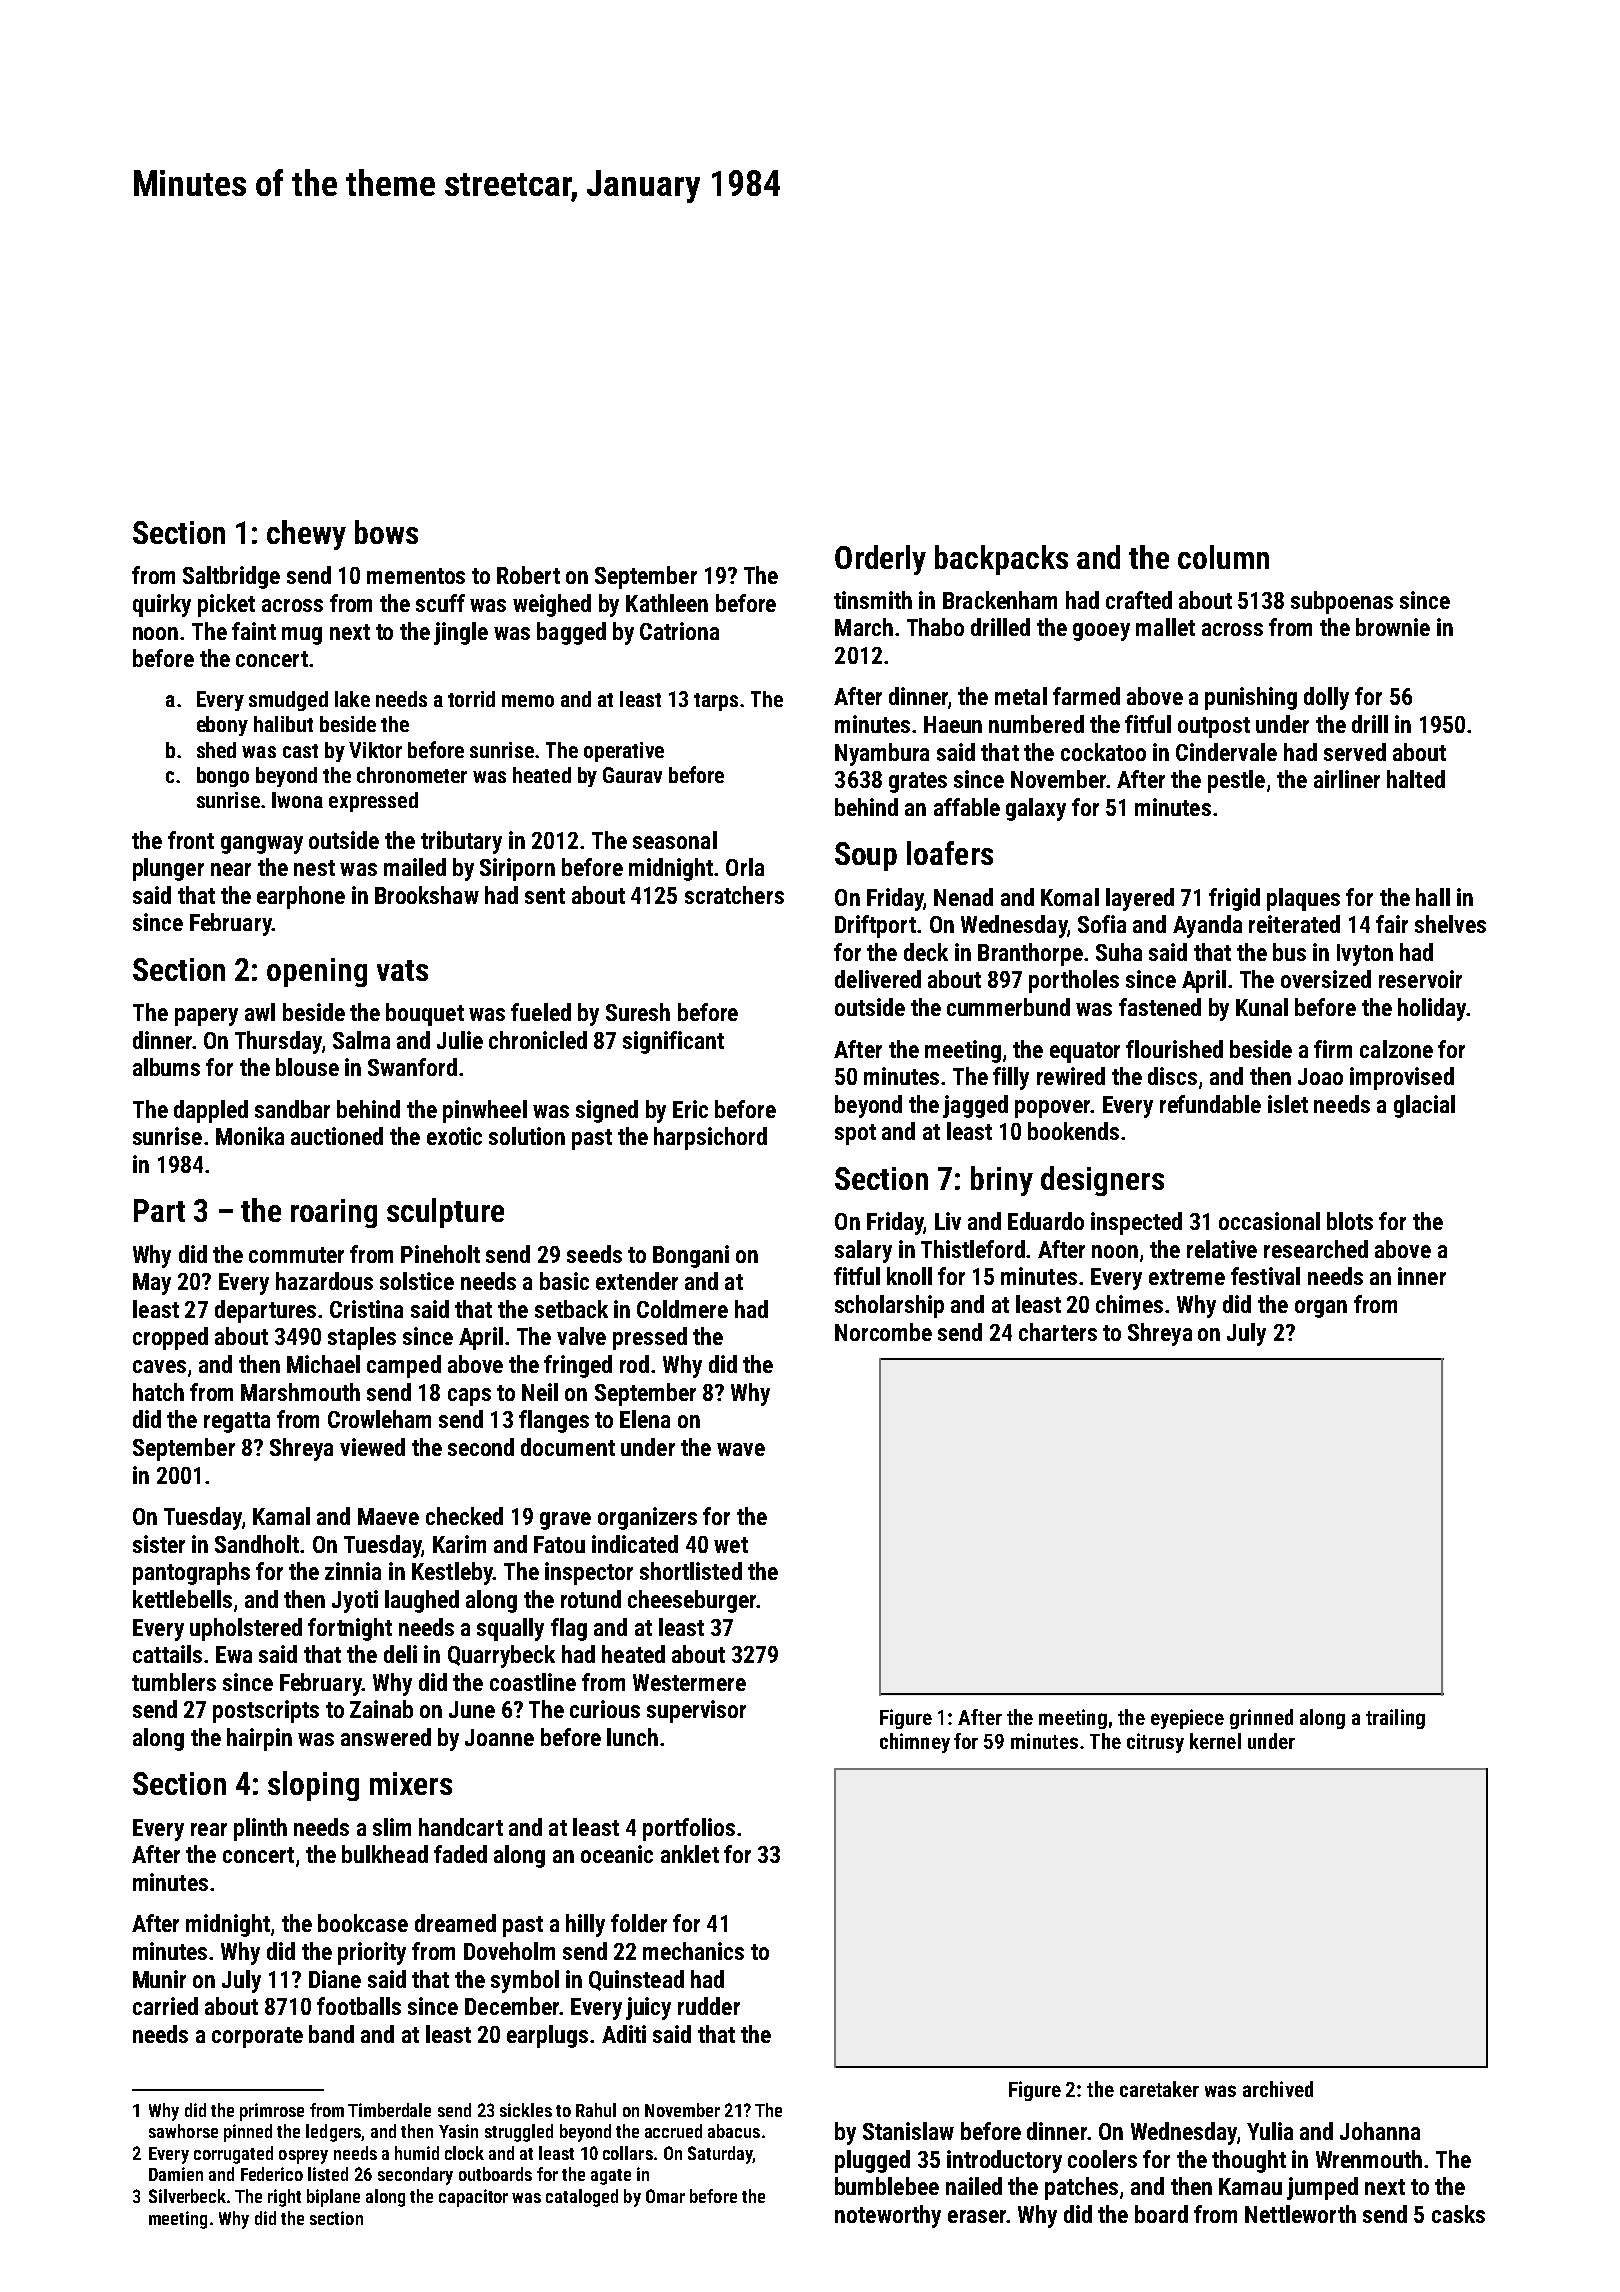 The height and width of the page is (2292, 1620). Describe the element at coordinates (473, 2198) in the page. I see `capacitor` at that location.
